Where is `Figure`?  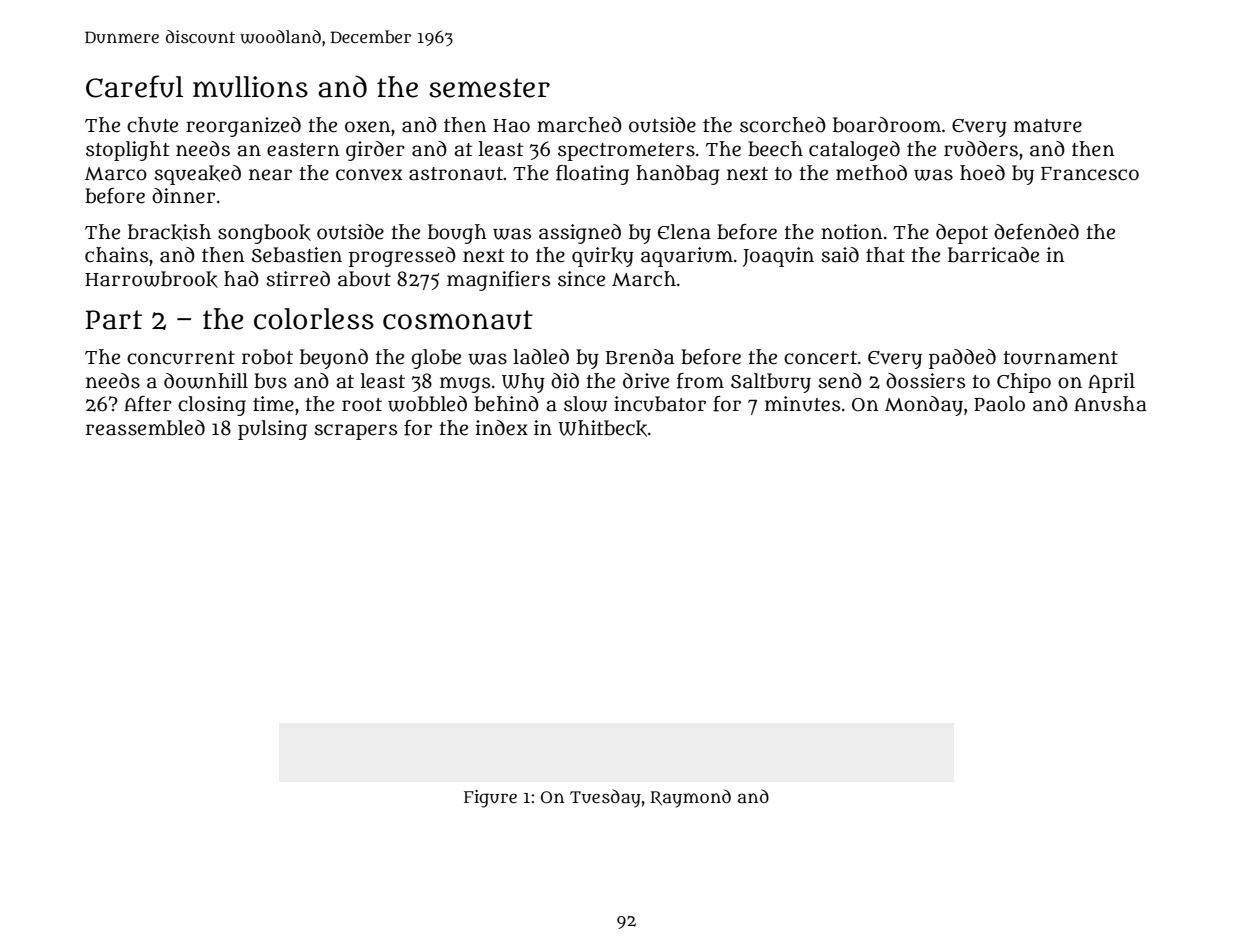 Figure is located at coordinates (490, 799).
